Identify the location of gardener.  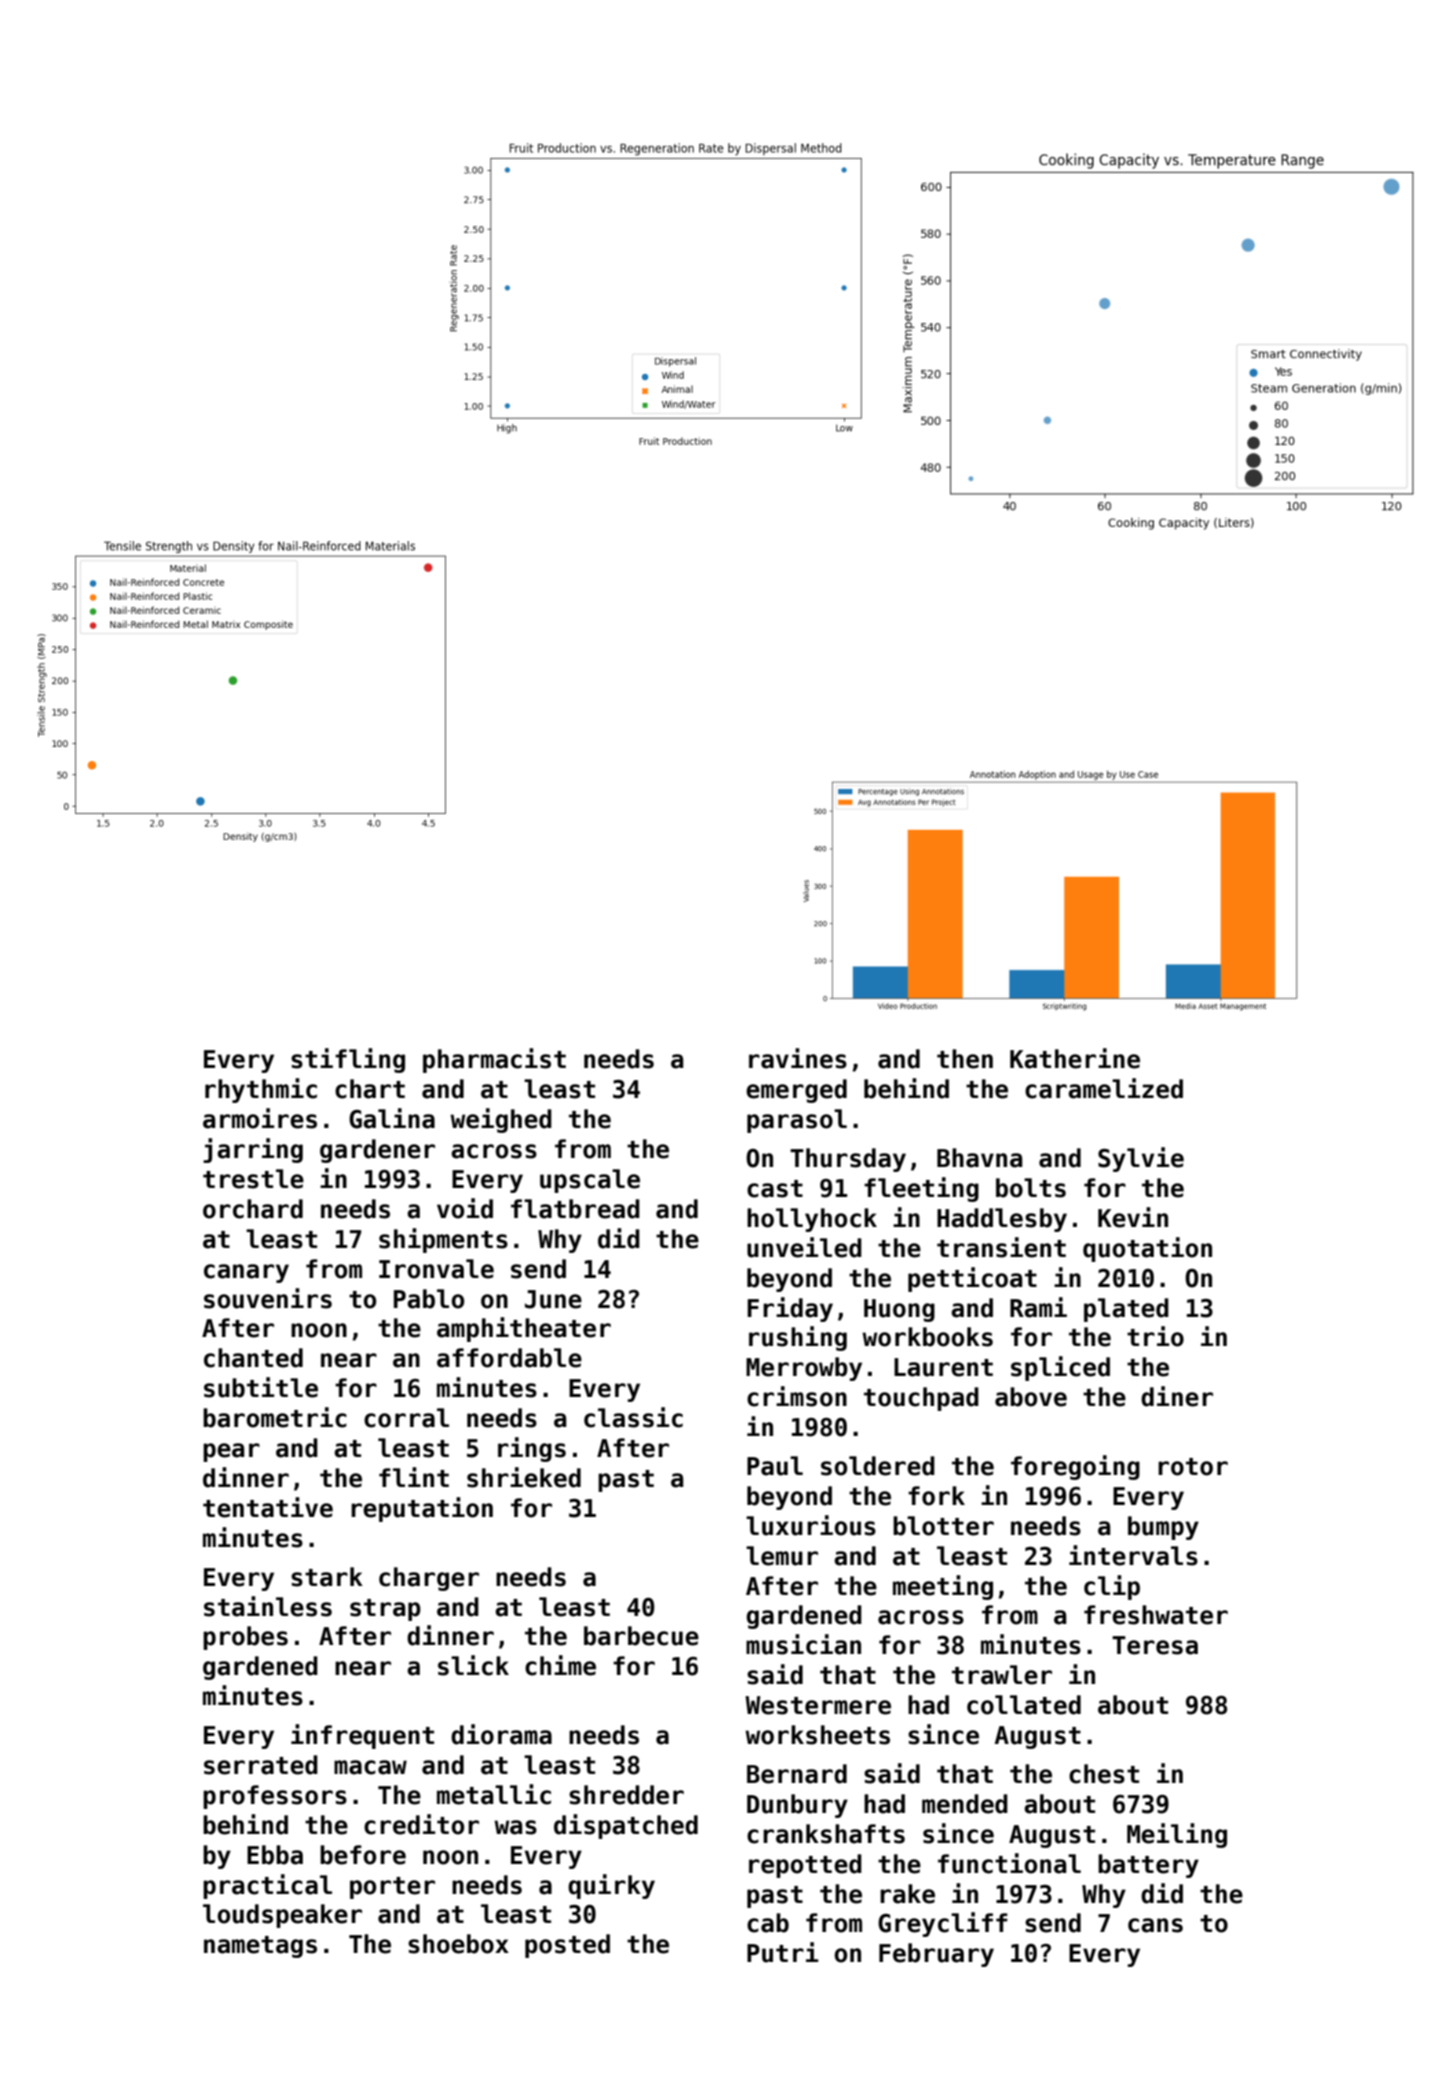
(377, 1151).
